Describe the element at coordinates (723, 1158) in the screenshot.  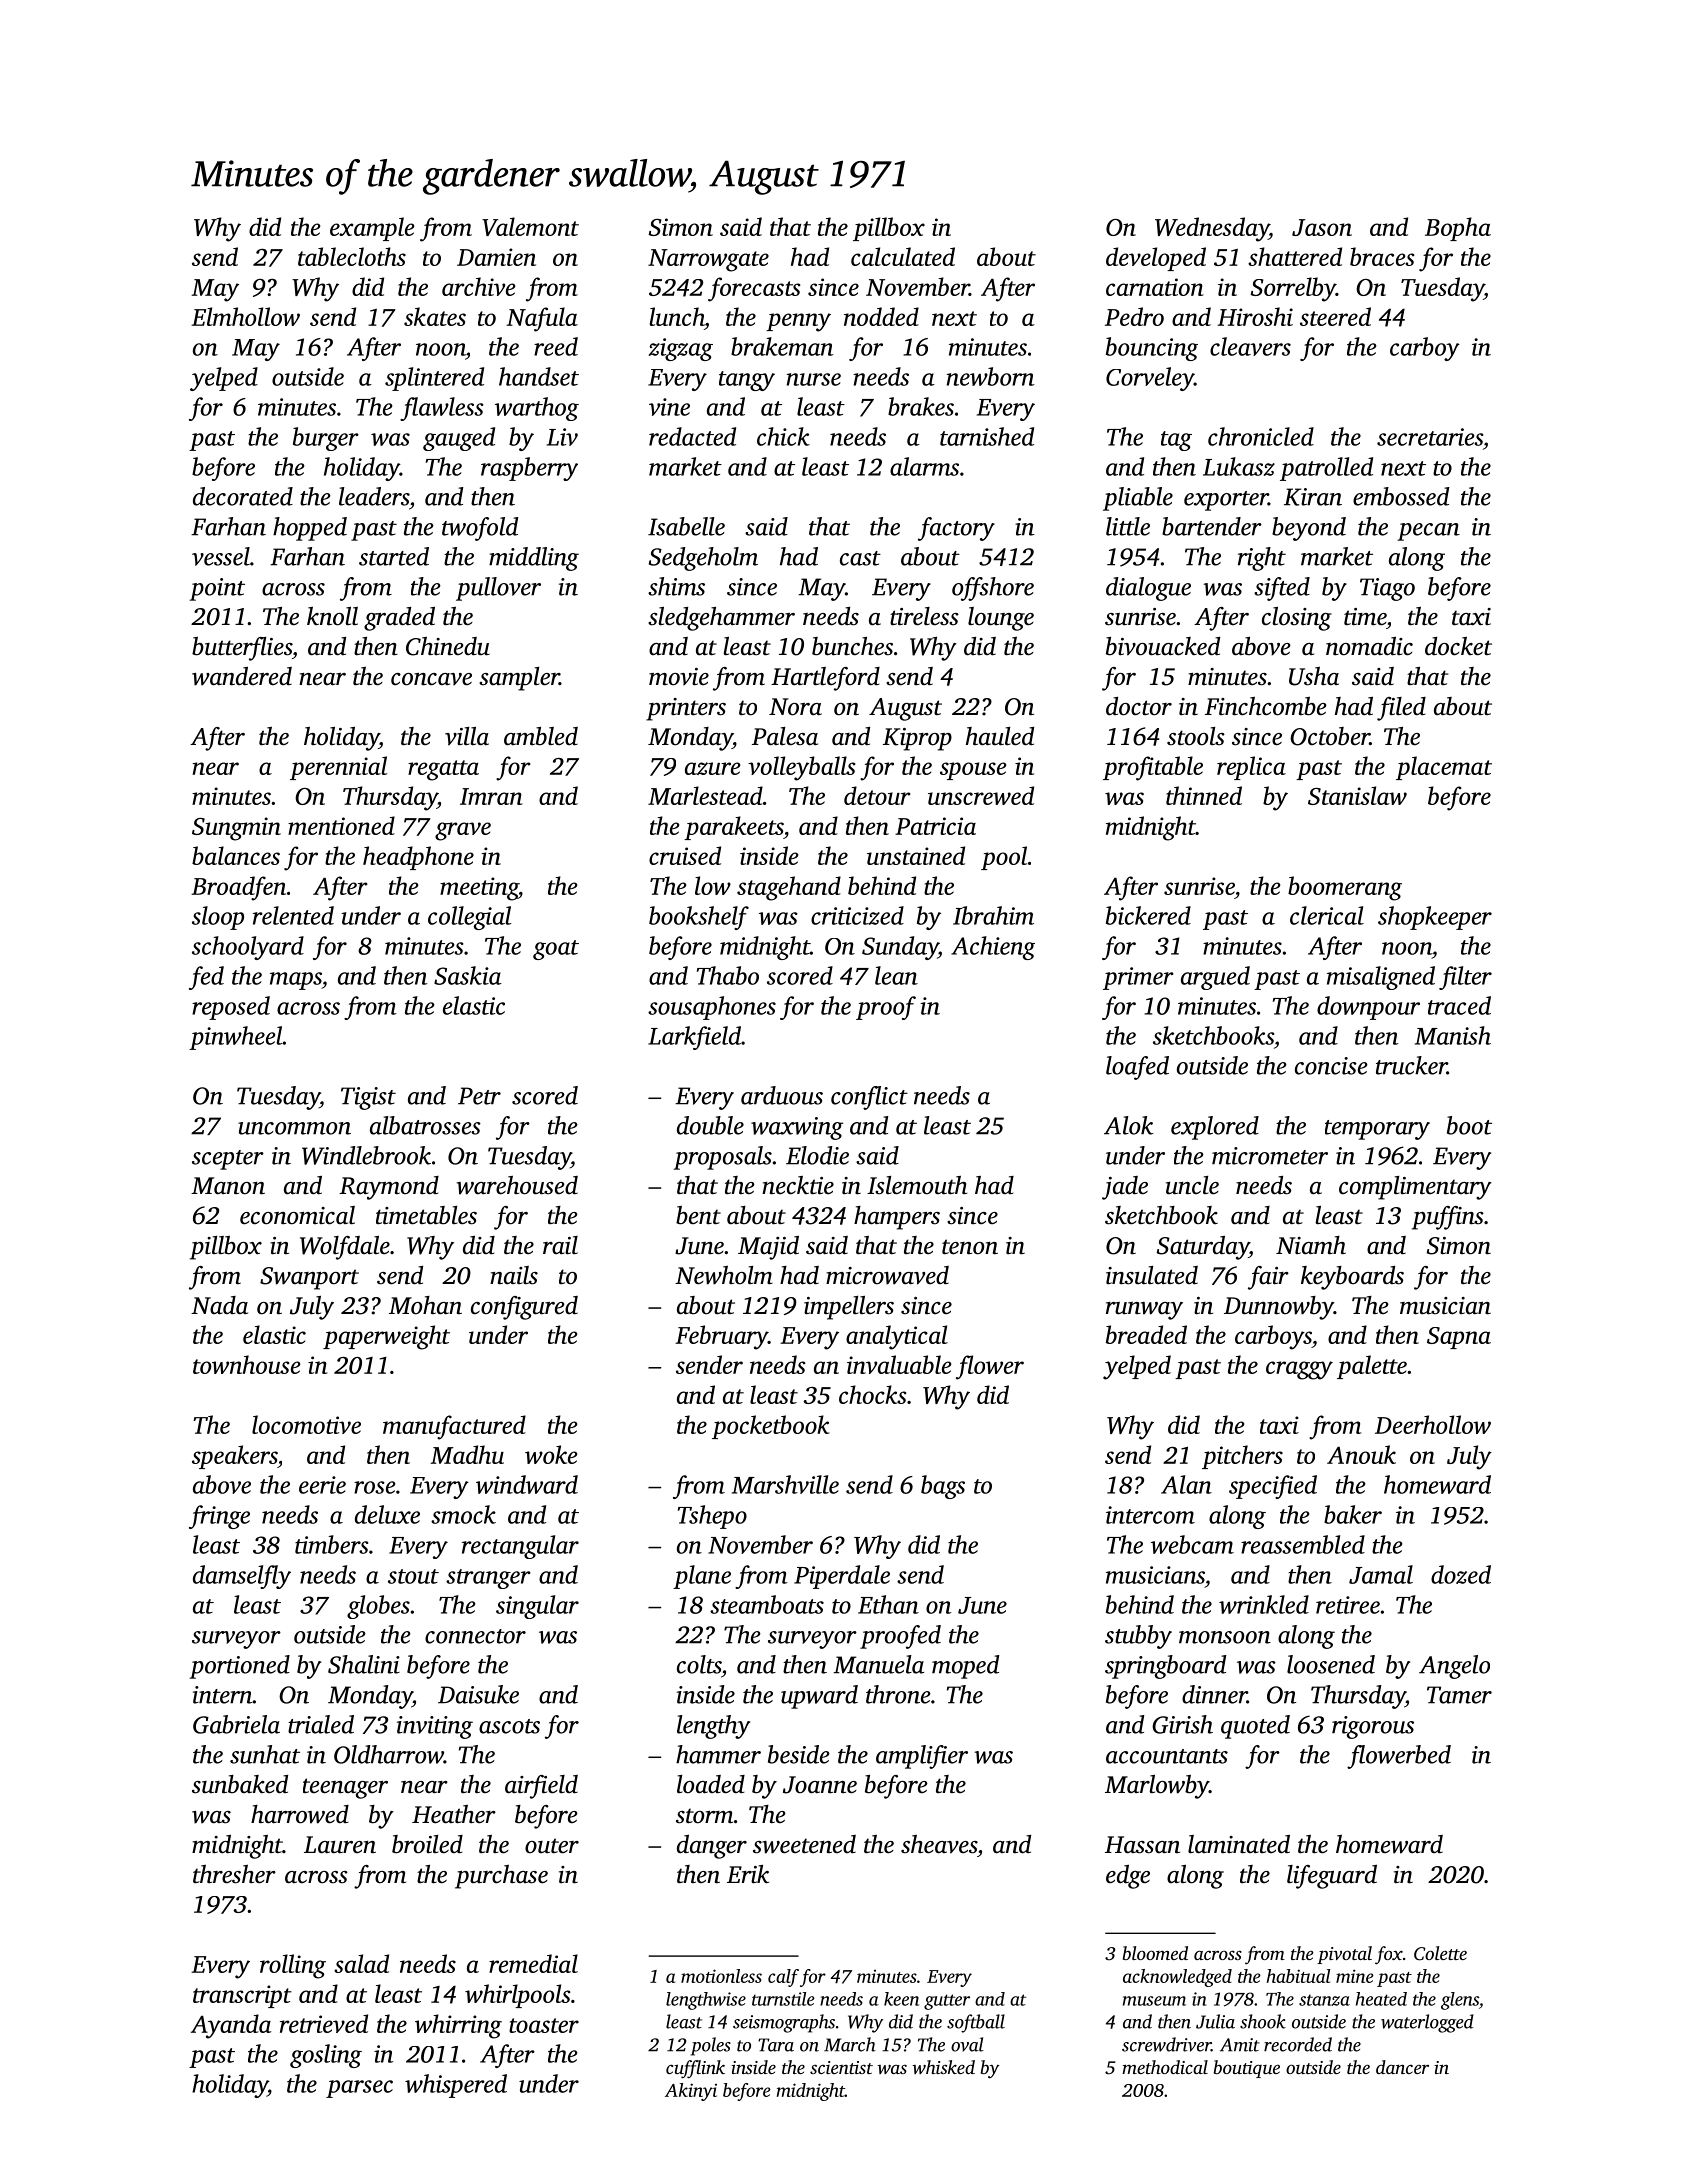
I see `proposals` at that location.
